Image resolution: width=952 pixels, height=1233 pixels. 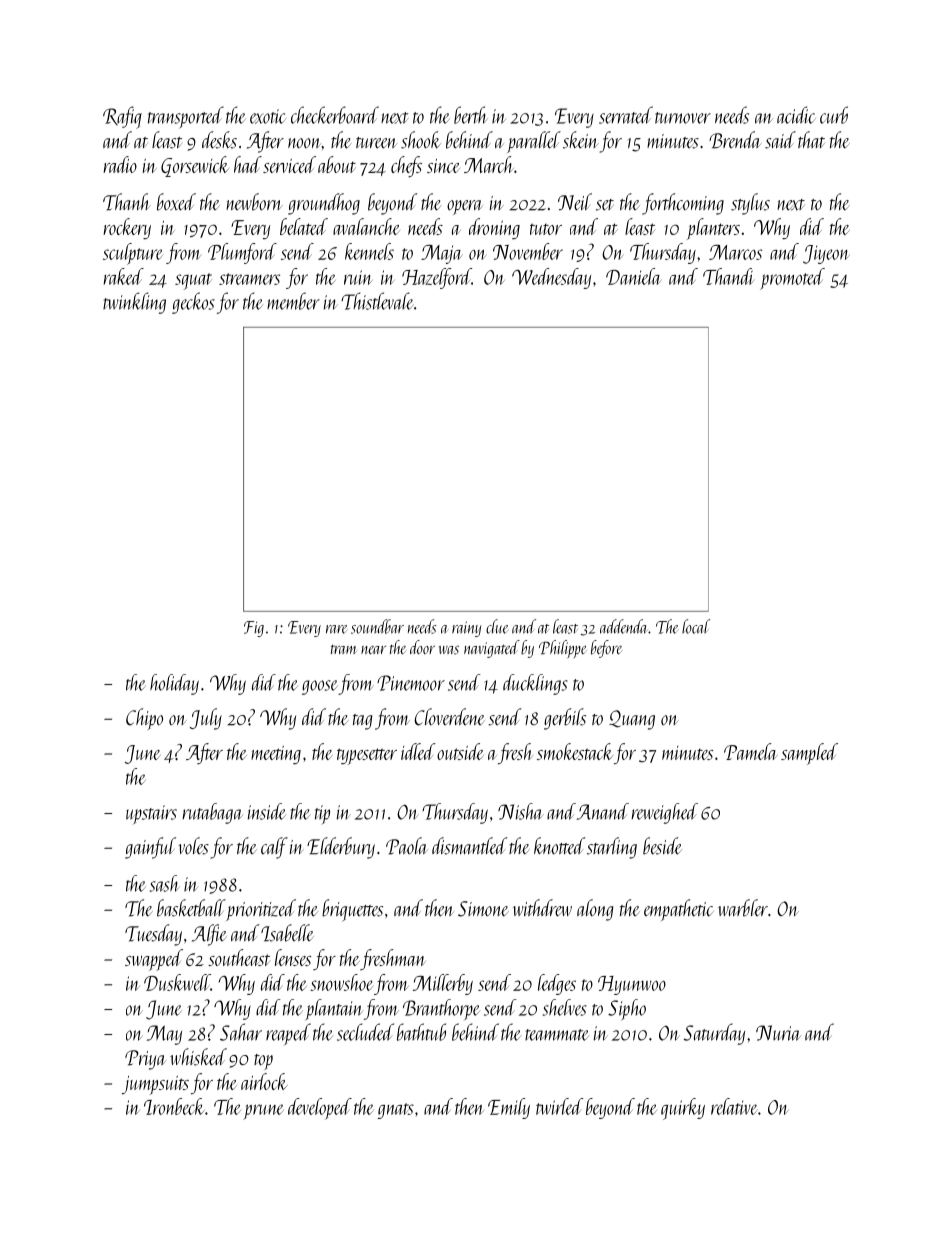 What do you see at coordinates (734, 1106) in the document?
I see `relative` at bounding box center [734, 1106].
